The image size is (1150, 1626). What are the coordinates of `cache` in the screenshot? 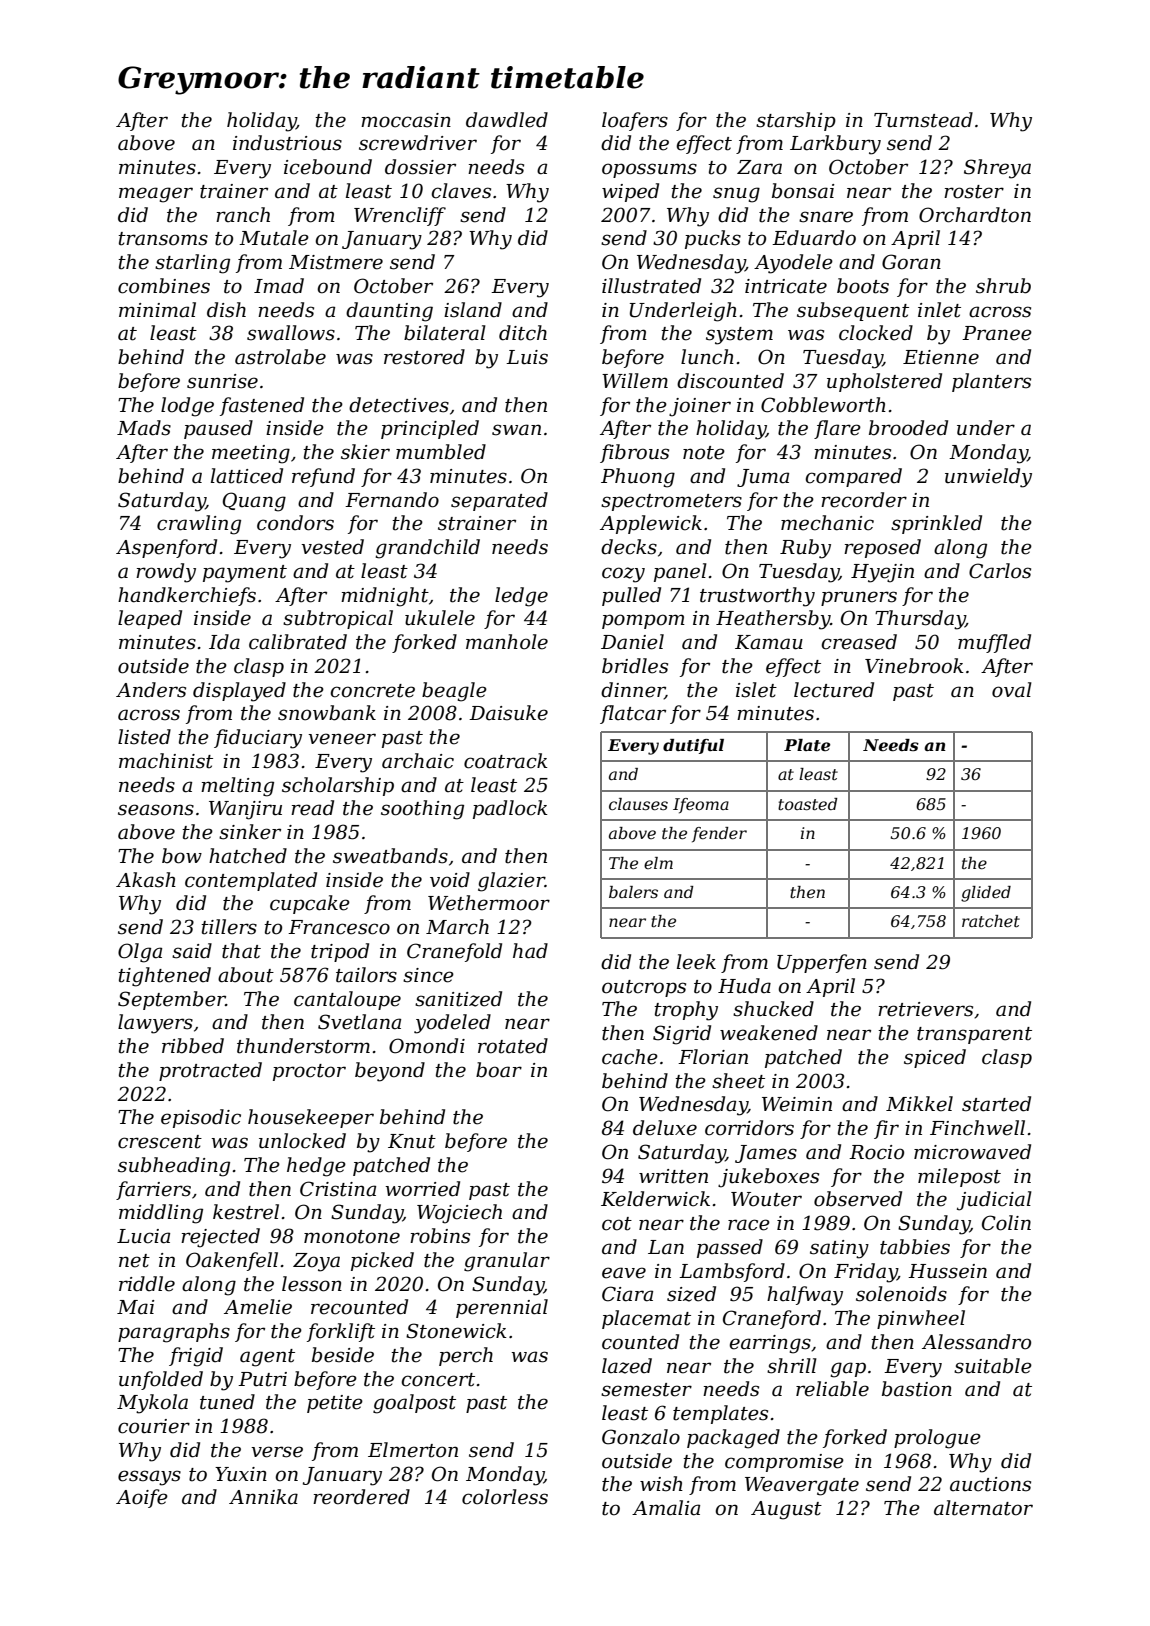 It's located at (630, 1057).
